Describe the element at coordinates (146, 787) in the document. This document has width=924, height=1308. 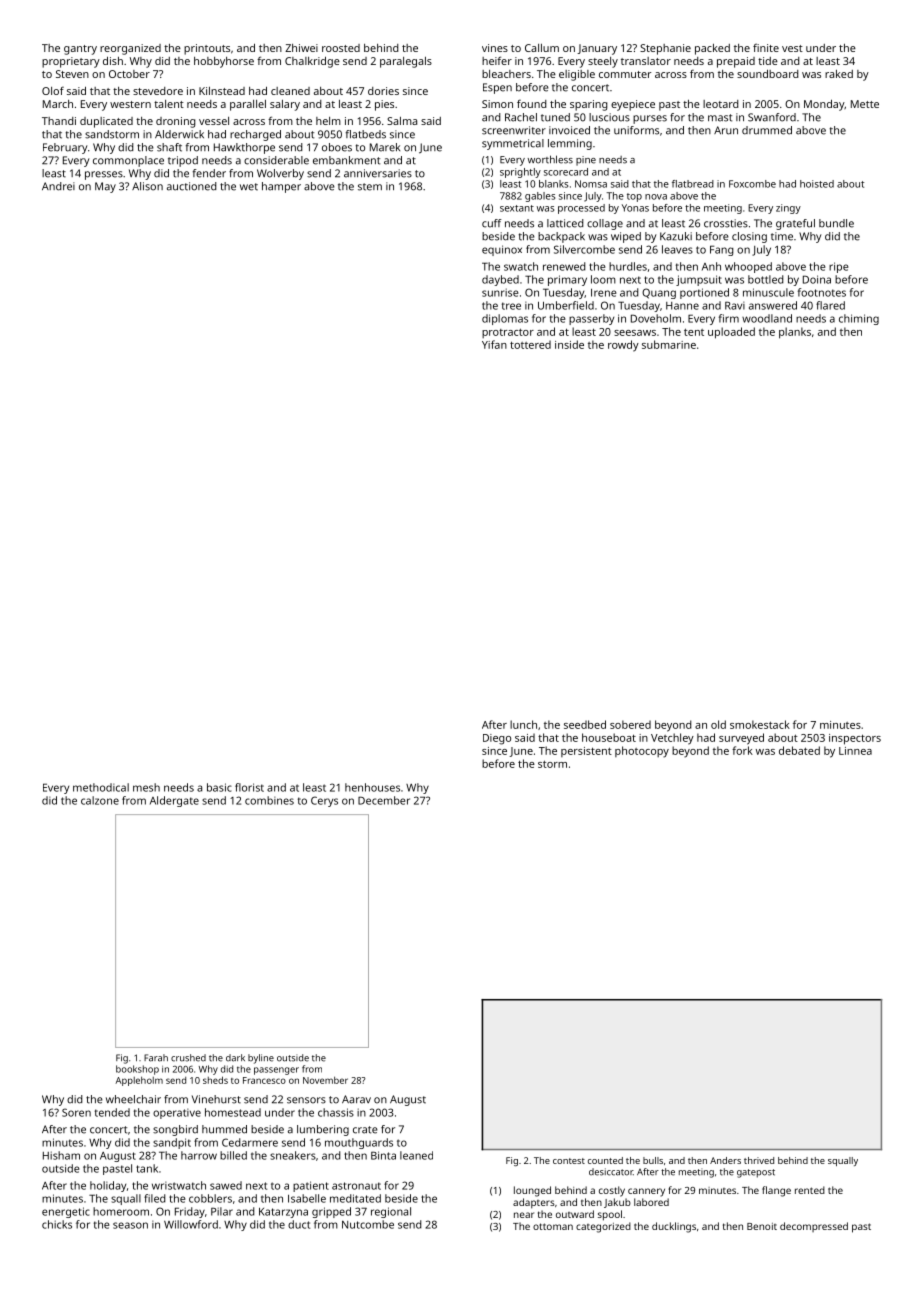
I see `mesh` at that location.
